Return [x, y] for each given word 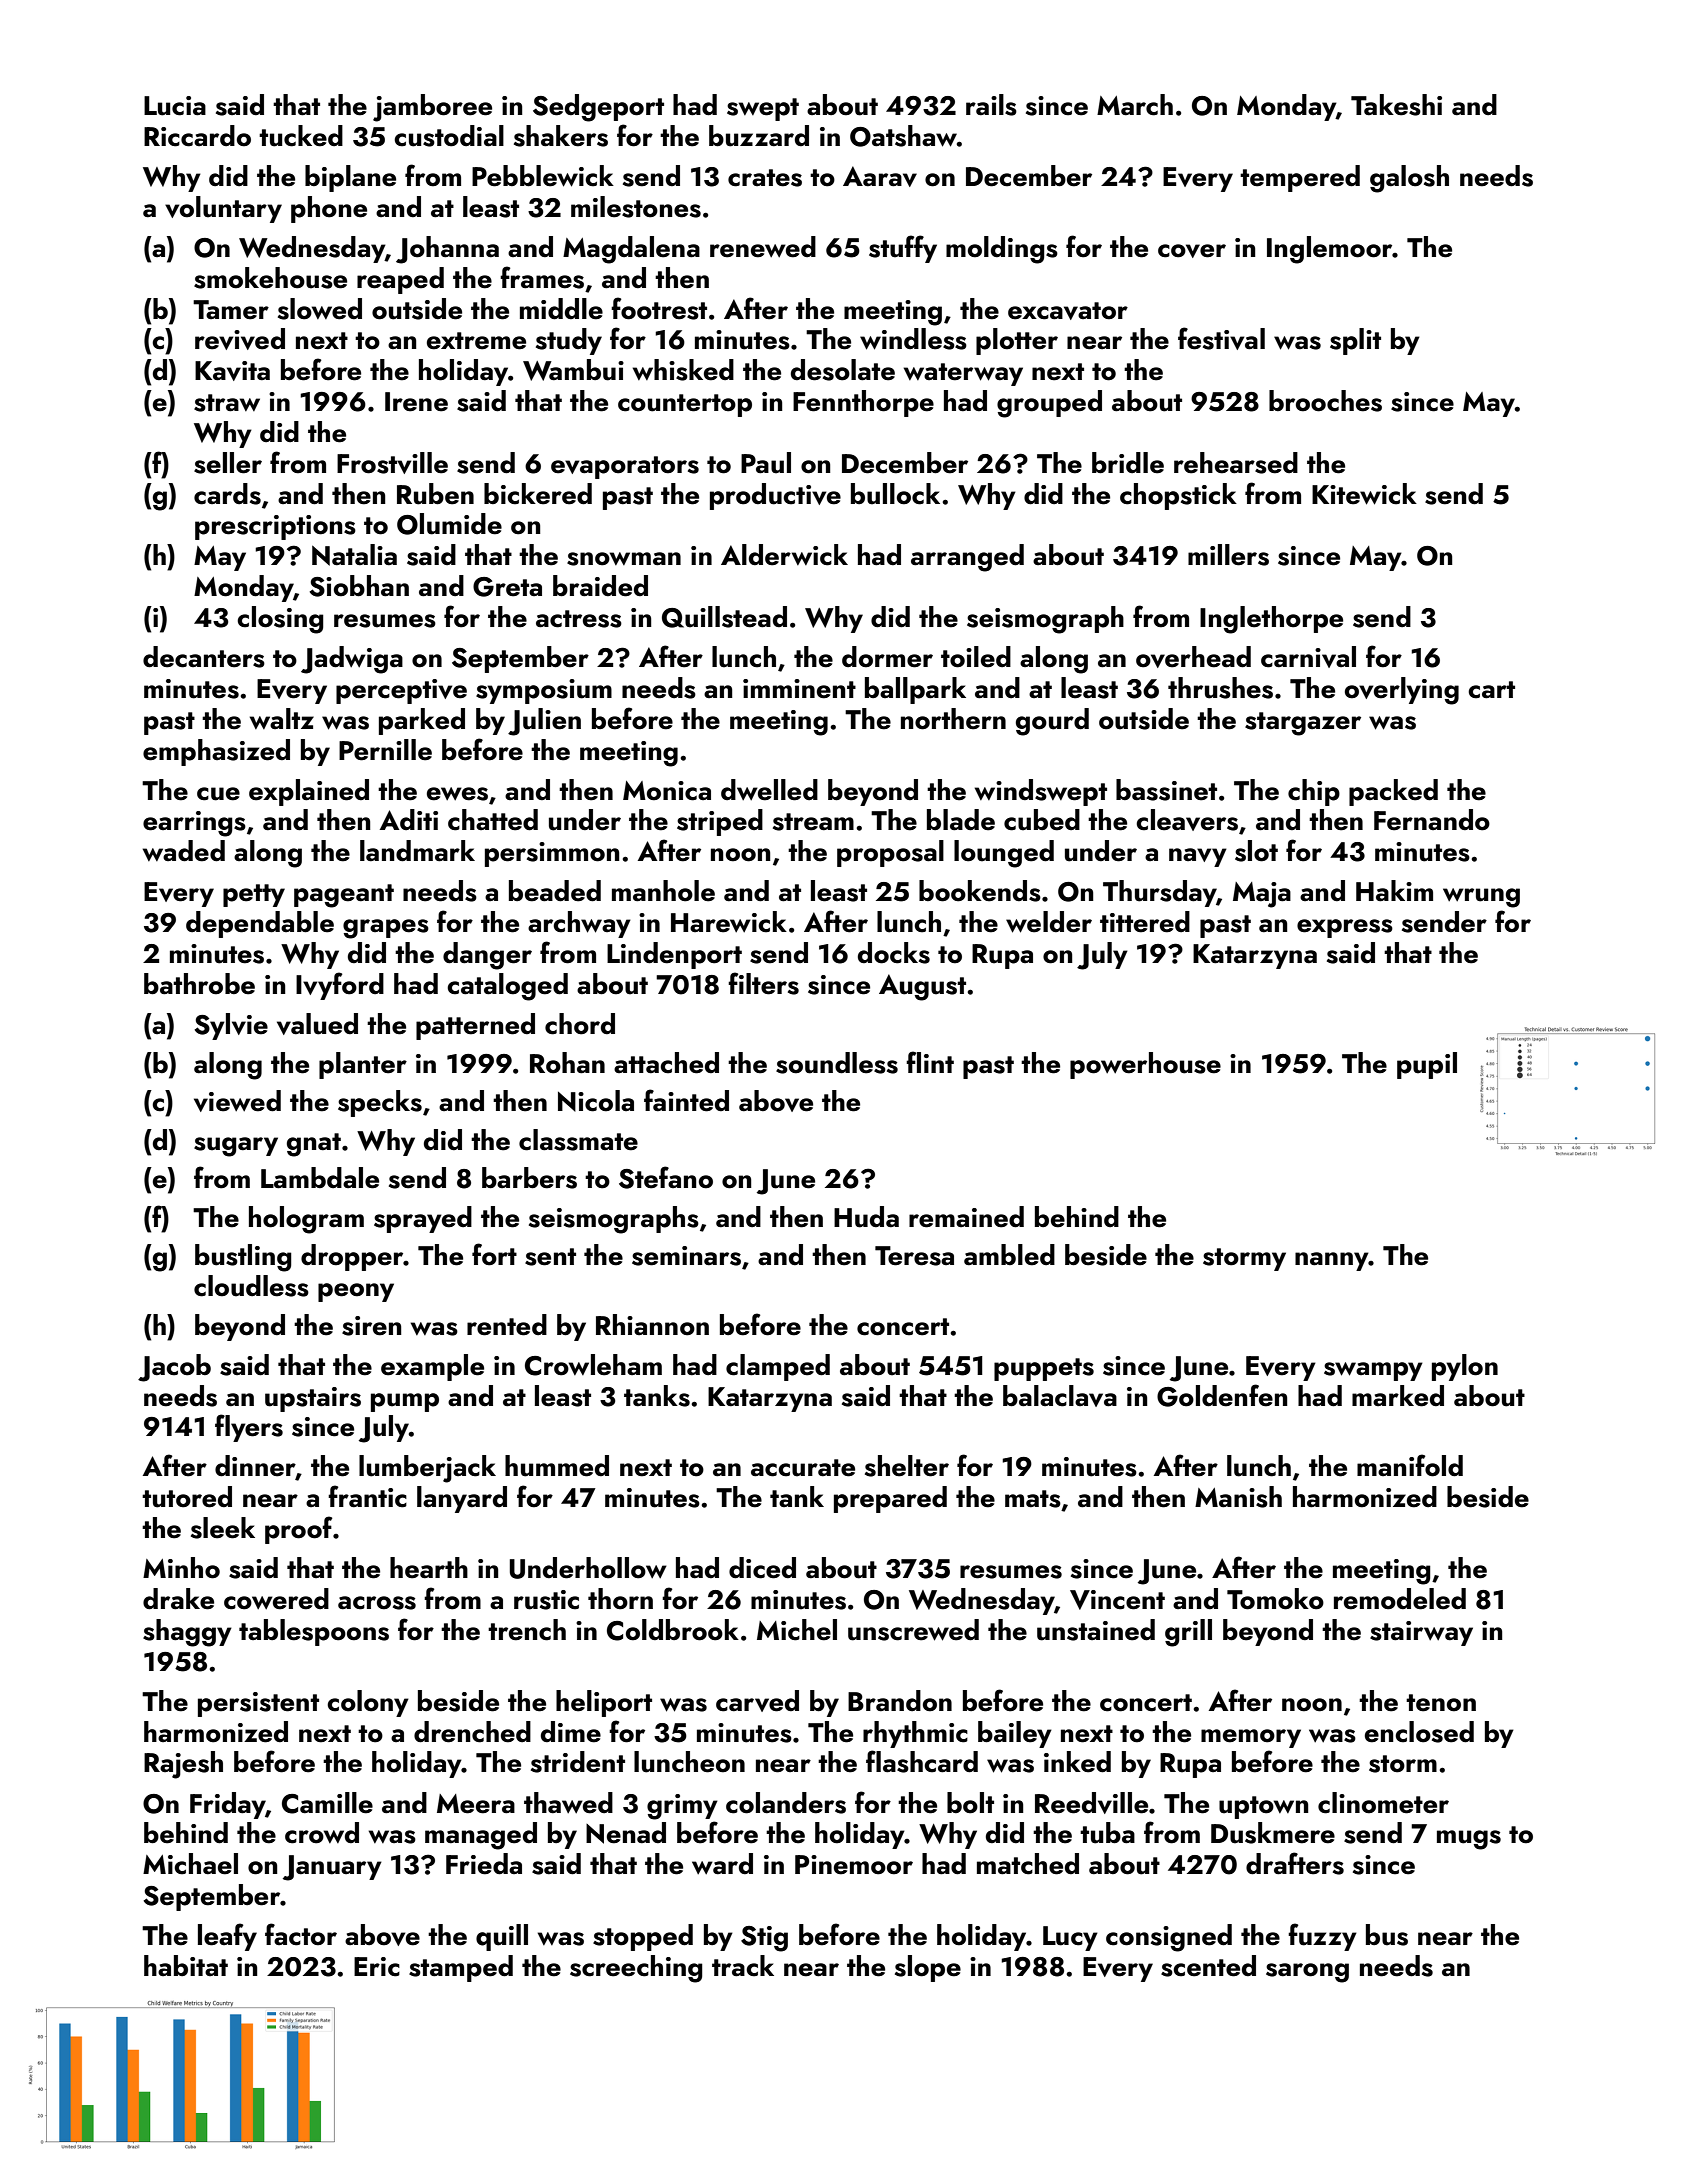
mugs [1469, 1840]
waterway [963, 374]
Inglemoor [1330, 250]
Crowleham [593, 1365]
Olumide [449, 524]
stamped [461, 1968]
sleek [223, 1528]
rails [991, 105]
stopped [643, 1937]
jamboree [432, 108]
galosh [1409, 179]
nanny [1332, 1261]
